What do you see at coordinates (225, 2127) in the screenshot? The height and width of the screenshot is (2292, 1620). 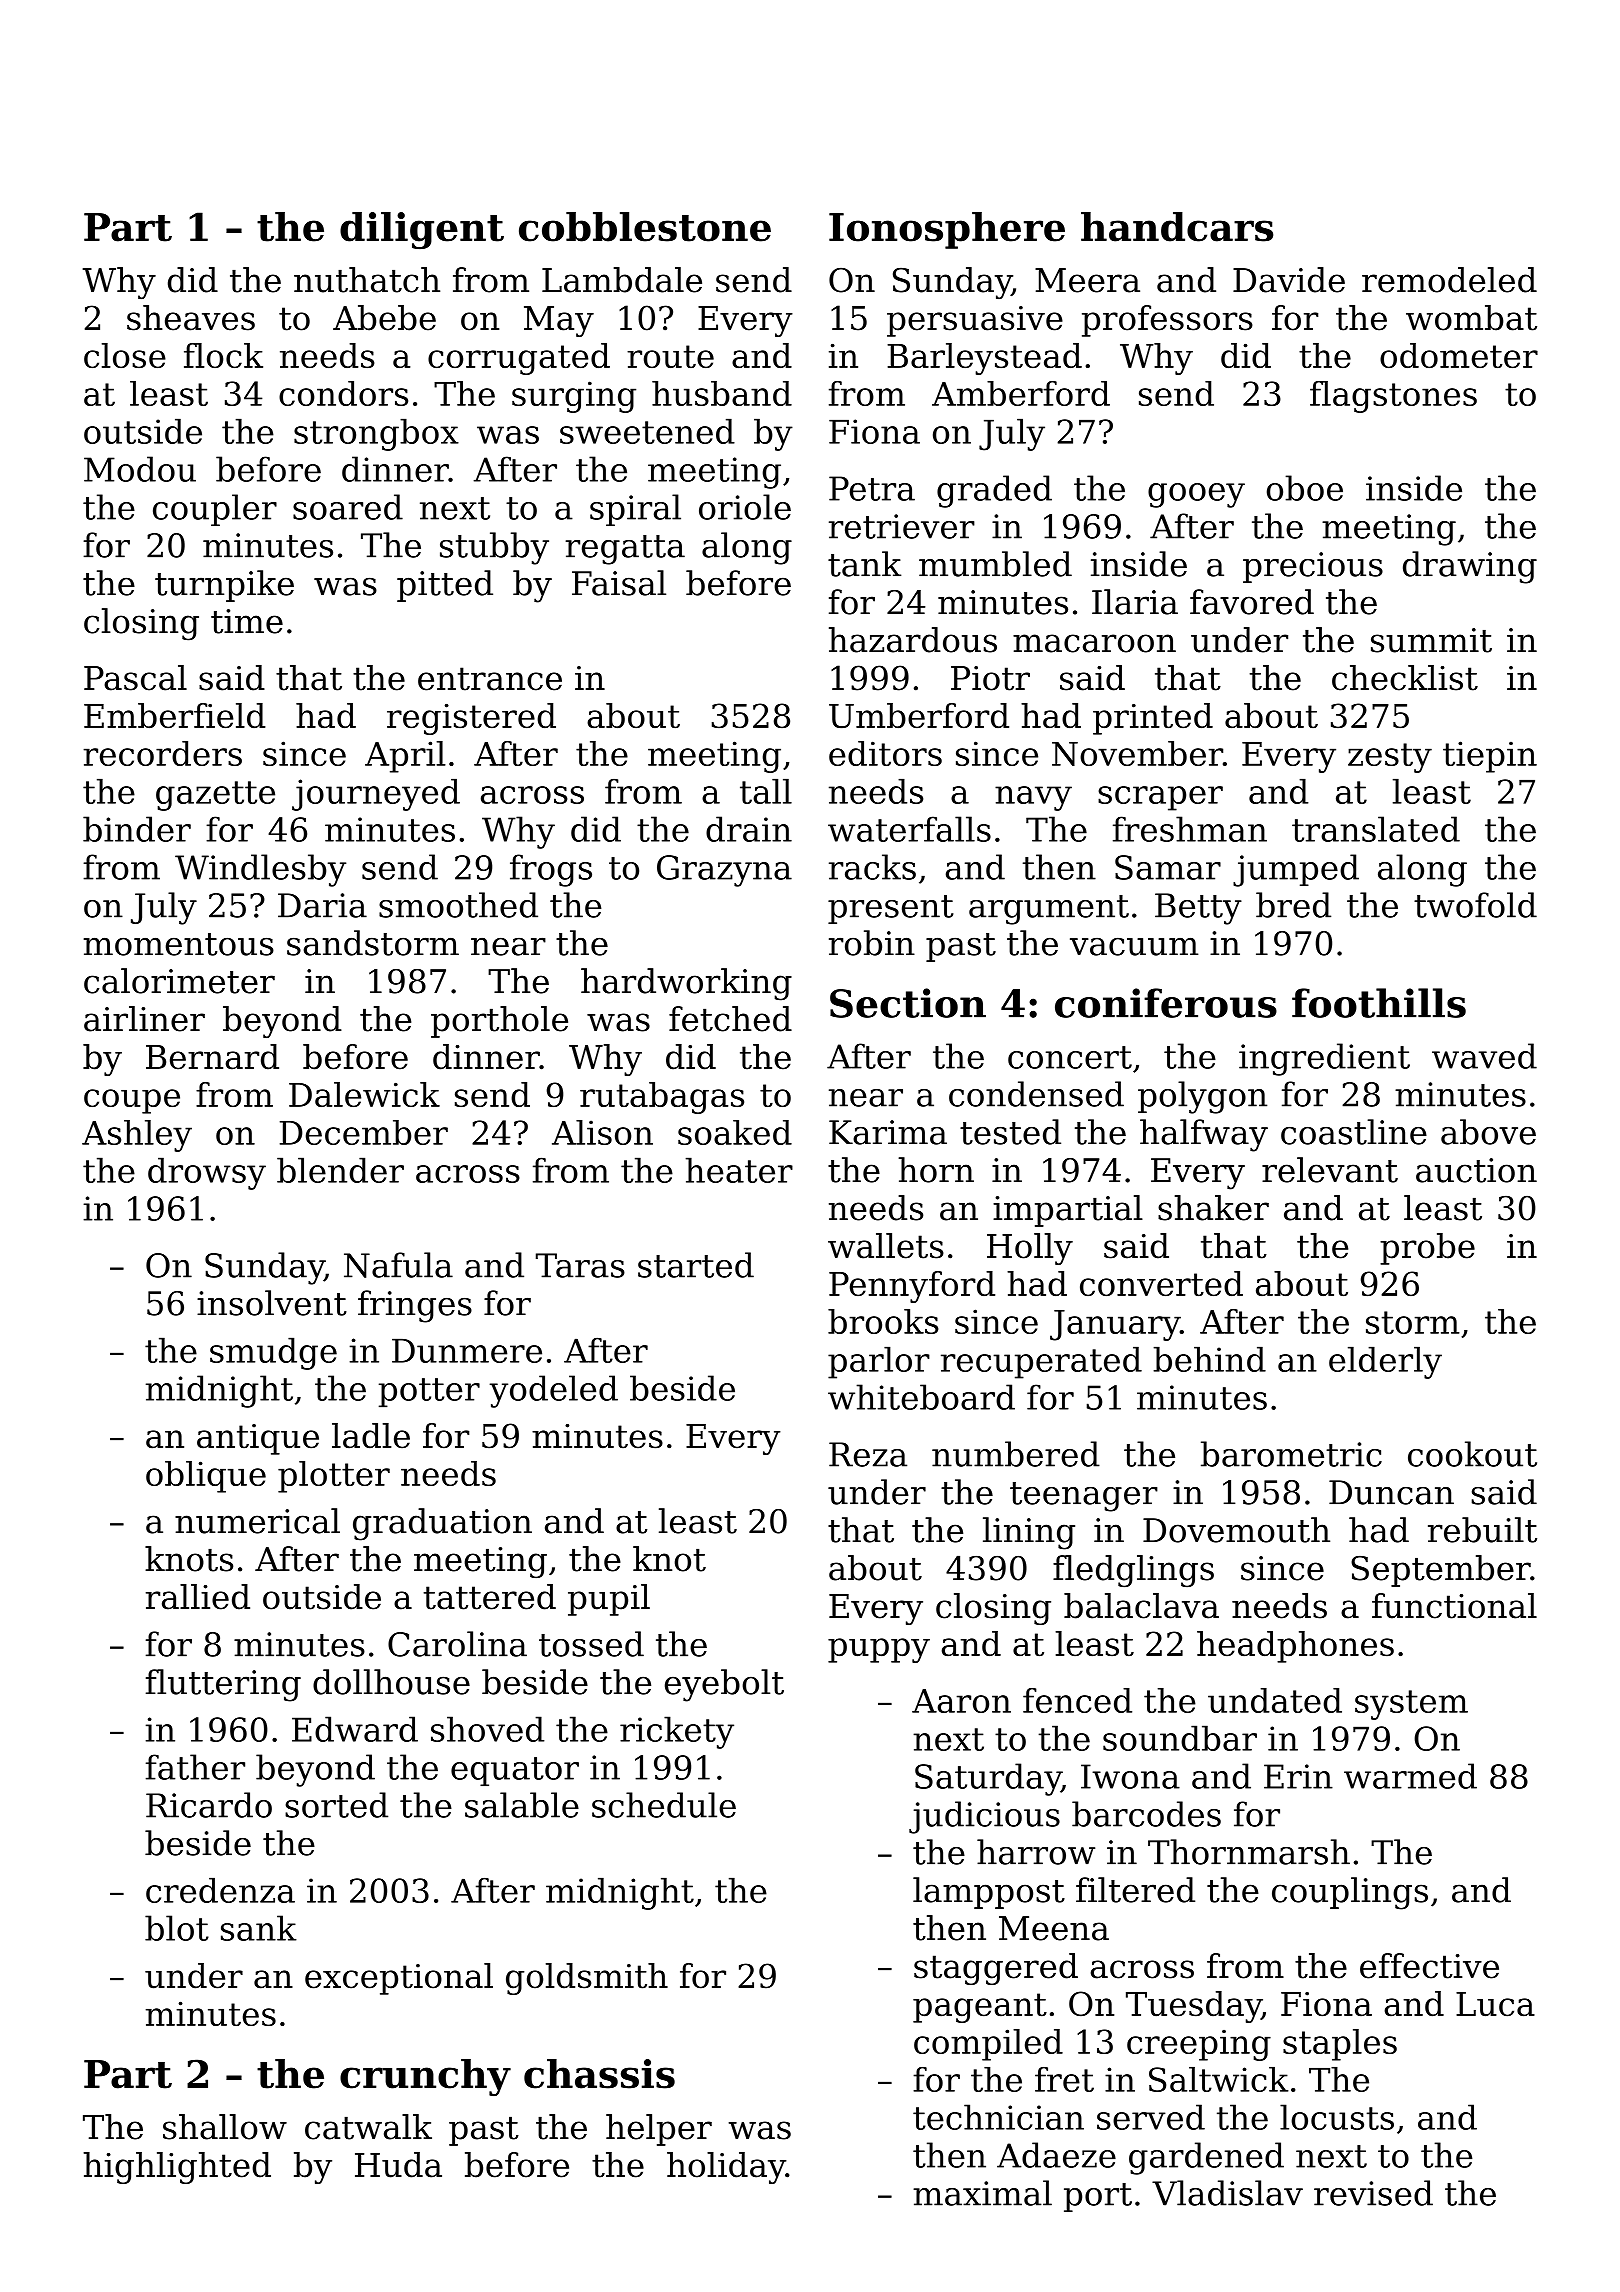 I see `shallow` at bounding box center [225, 2127].
